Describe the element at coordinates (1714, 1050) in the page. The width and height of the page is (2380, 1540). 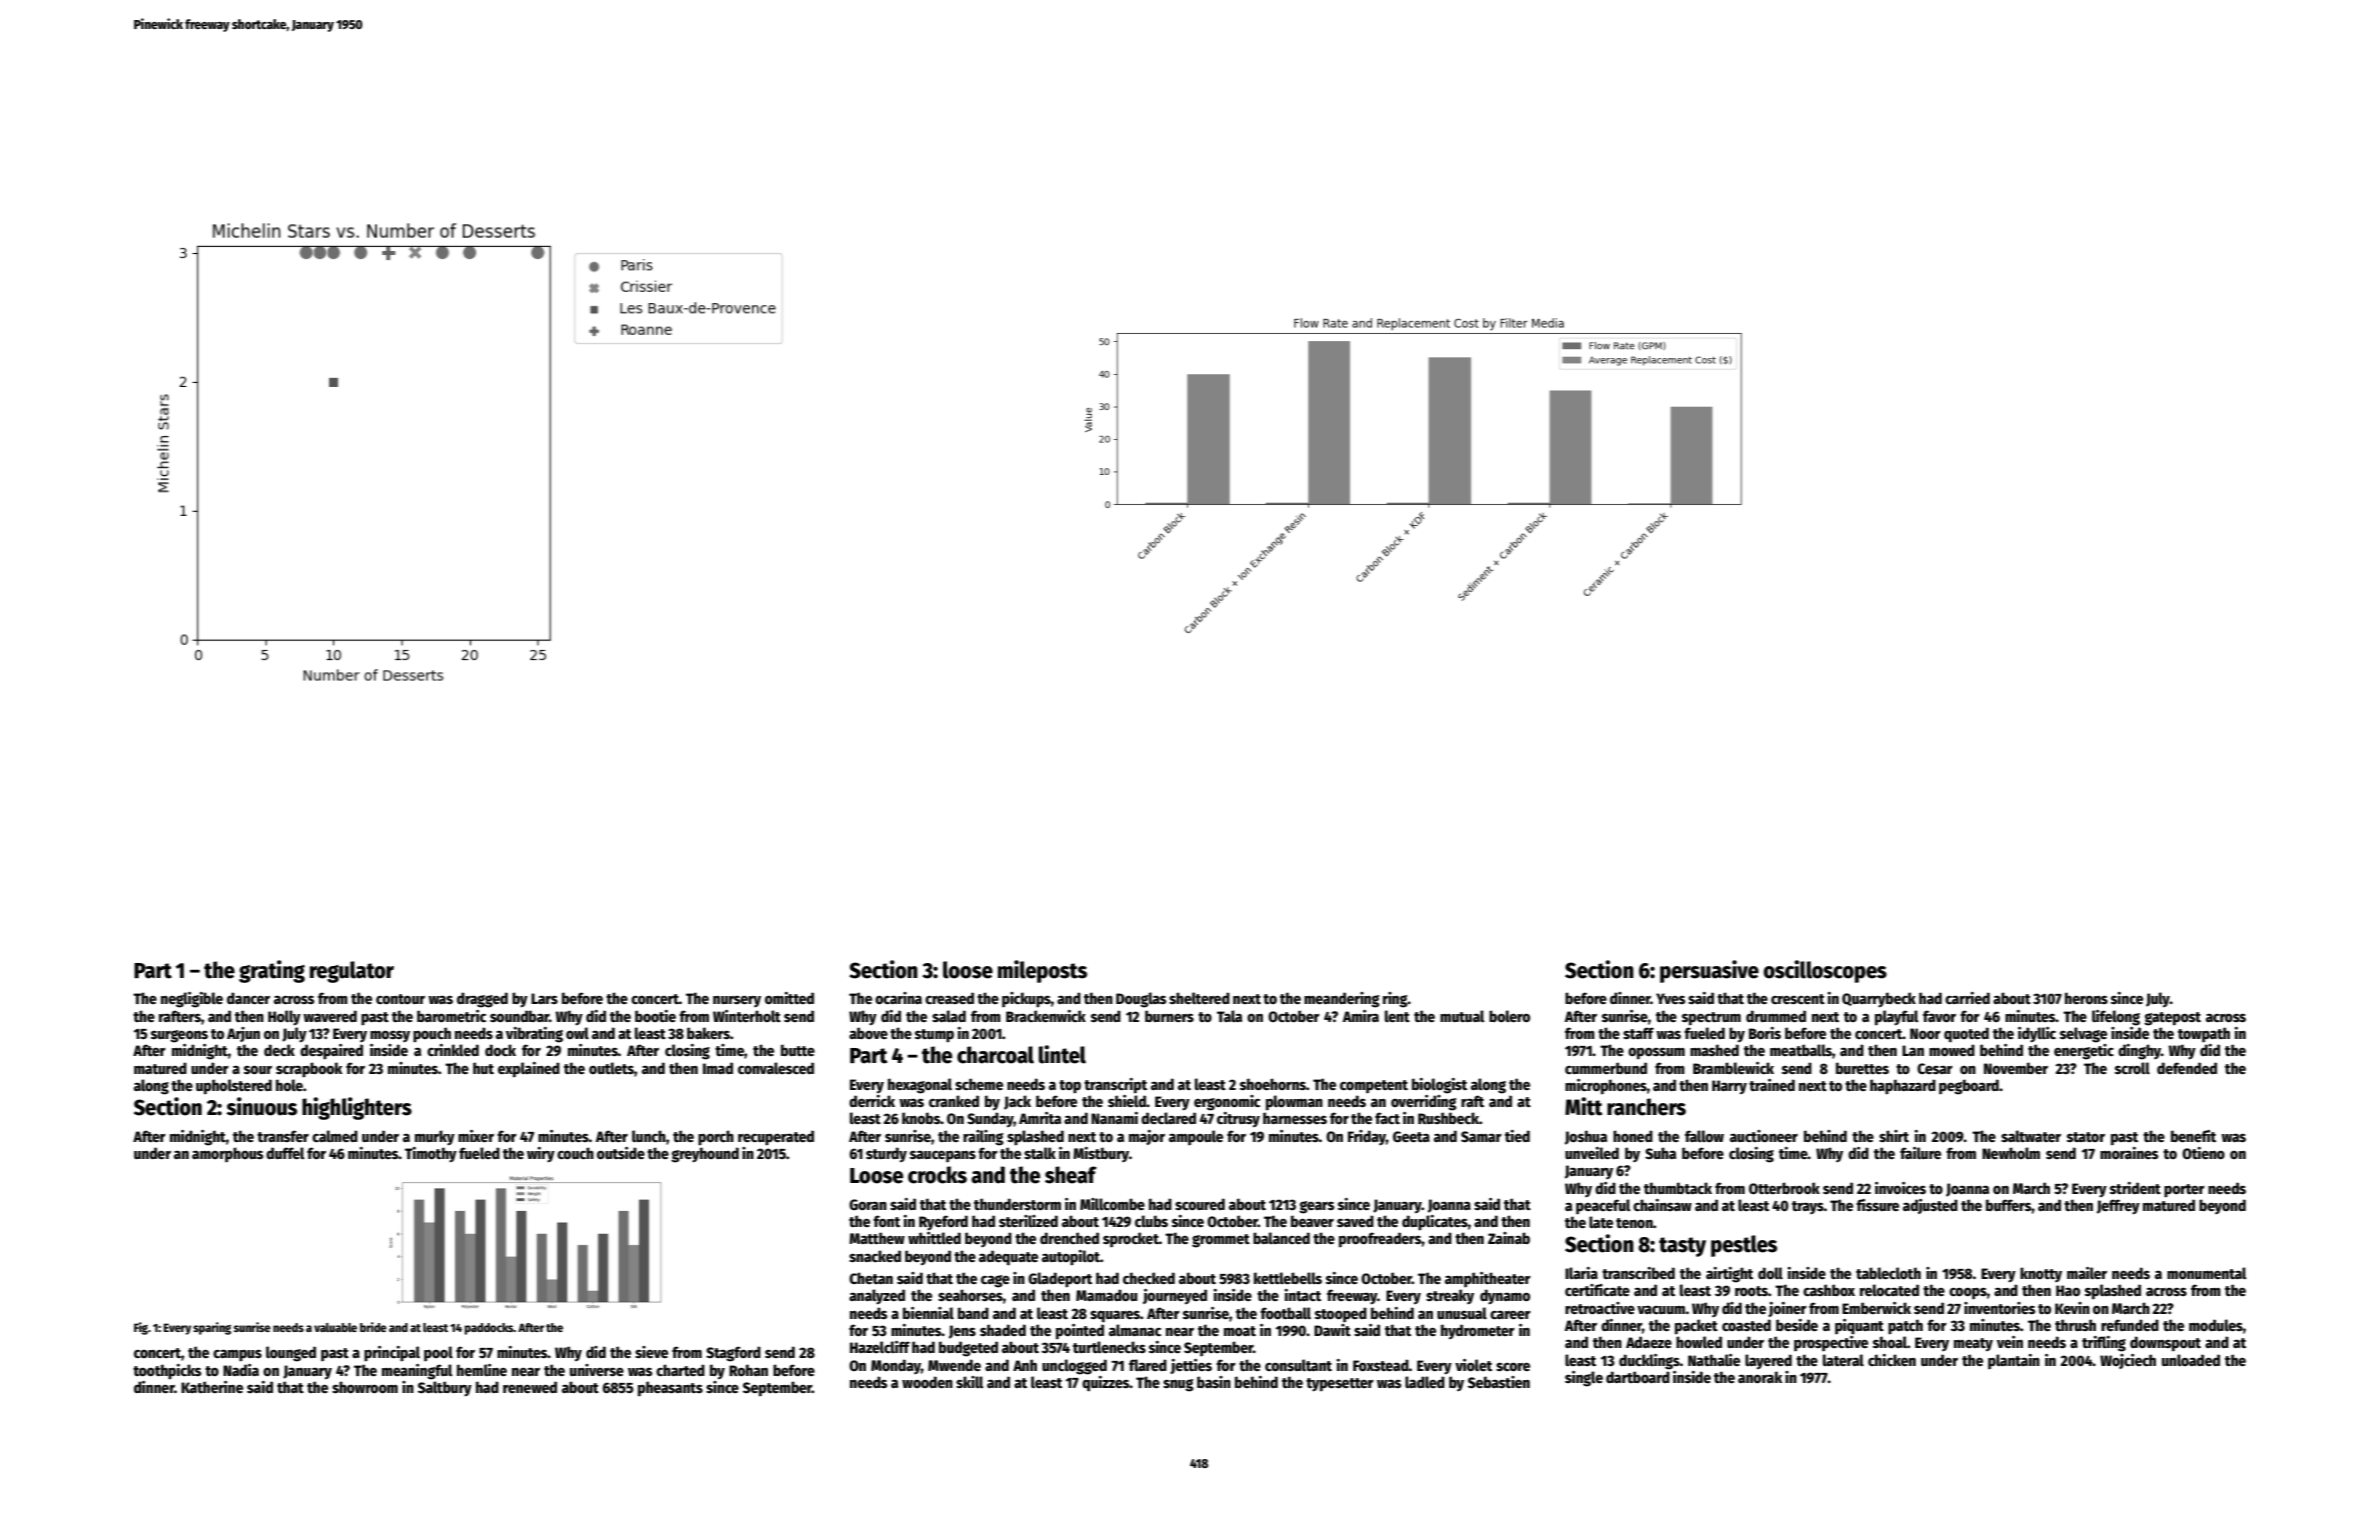
I see `mashed` at that location.
